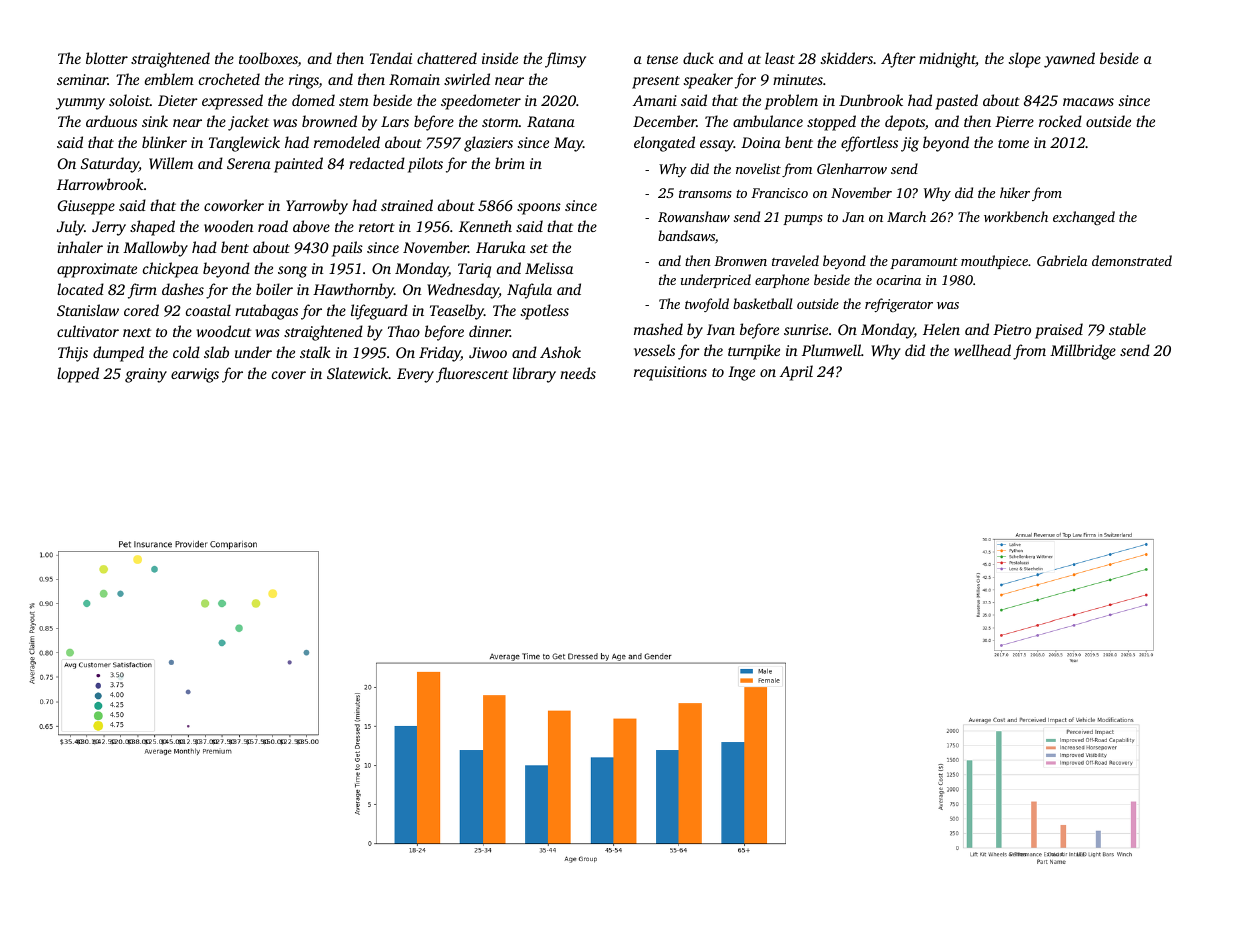 Image resolution: width=1233 pixels, height=952 pixels. I want to click on seminar, so click(82, 79).
